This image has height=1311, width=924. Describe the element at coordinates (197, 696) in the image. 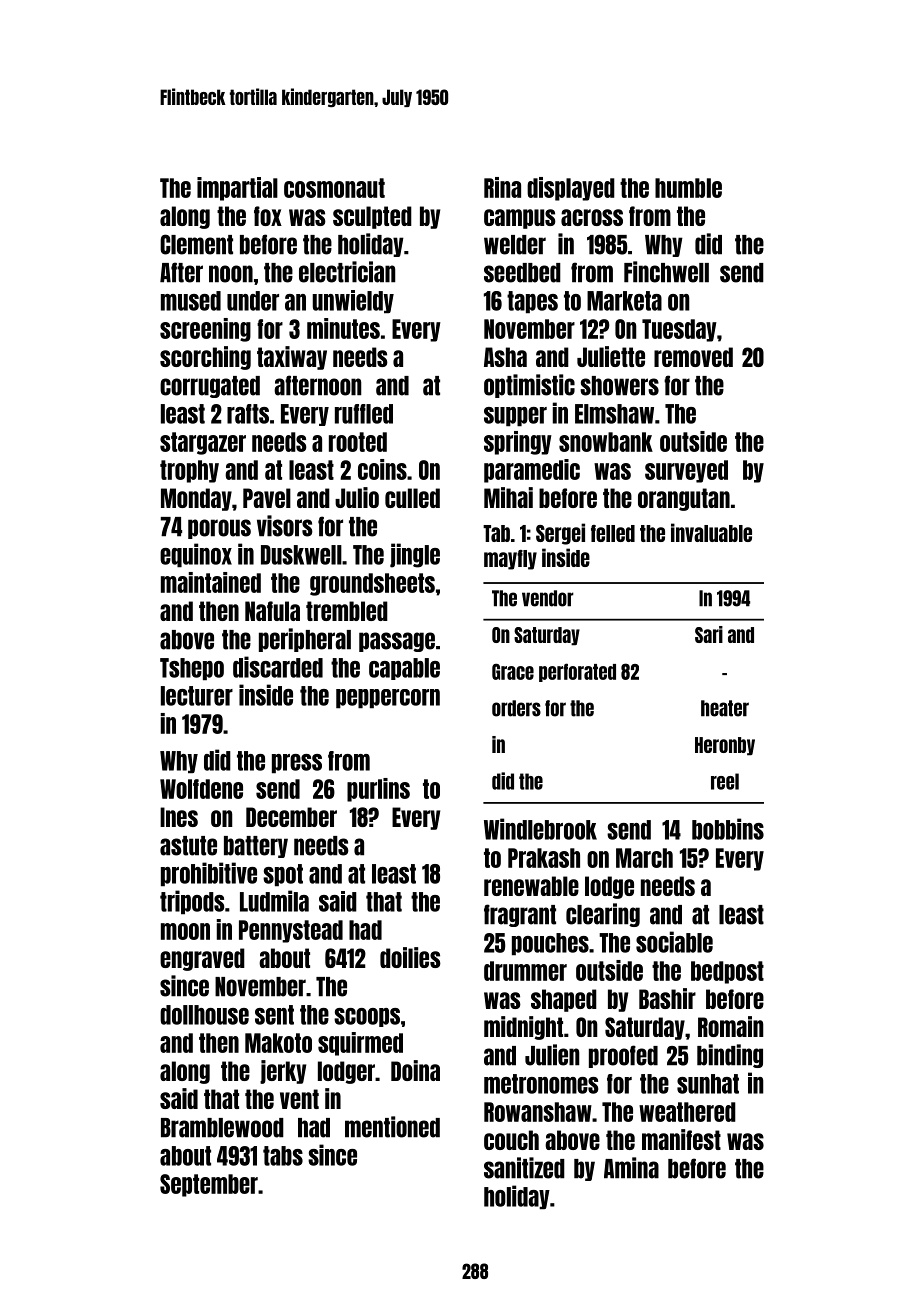

I see `lecturer` at that location.
